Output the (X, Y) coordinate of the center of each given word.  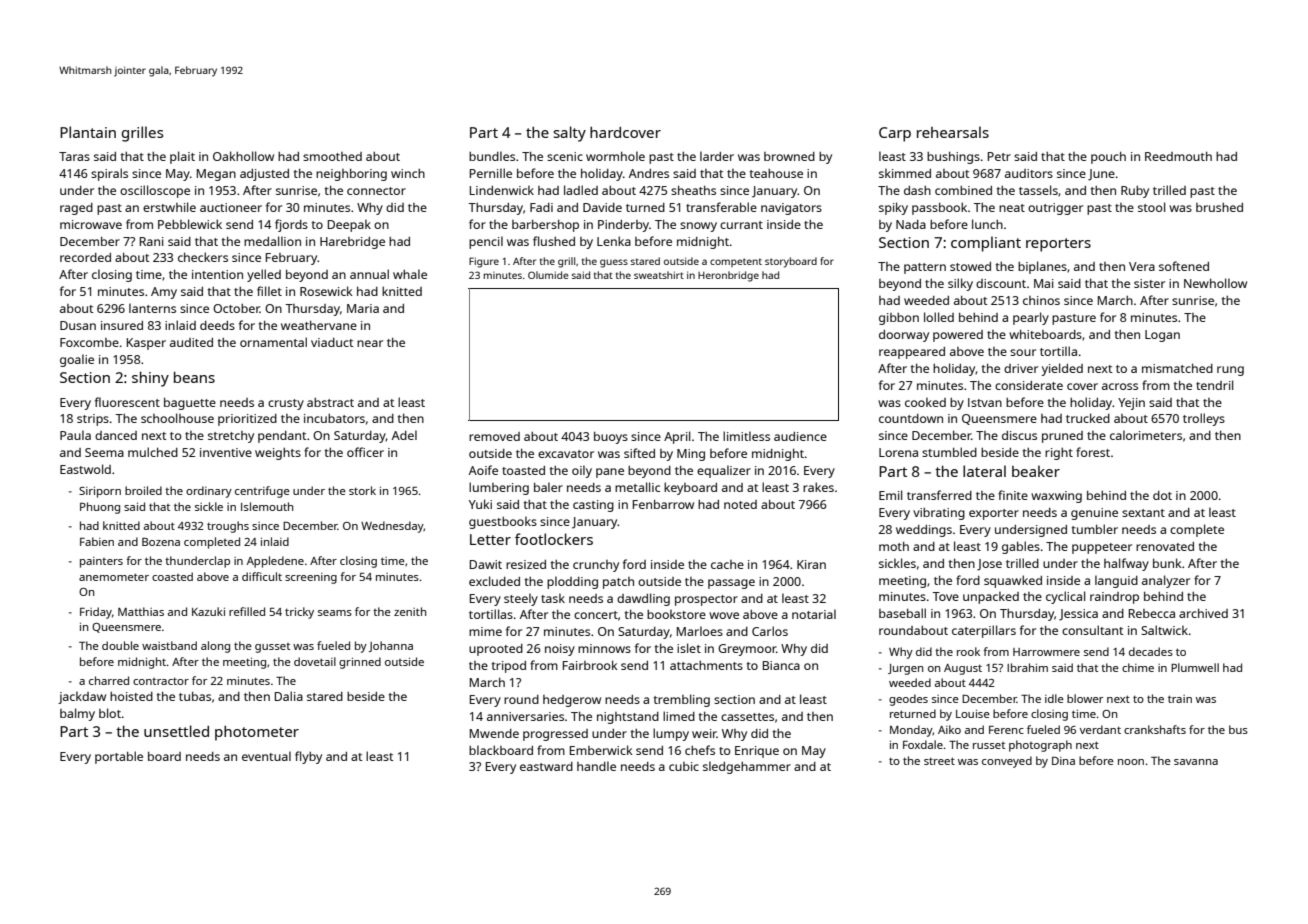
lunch (987, 224)
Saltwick (1164, 630)
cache (727, 564)
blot (110, 713)
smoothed (332, 156)
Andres (649, 173)
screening (311, 578)
